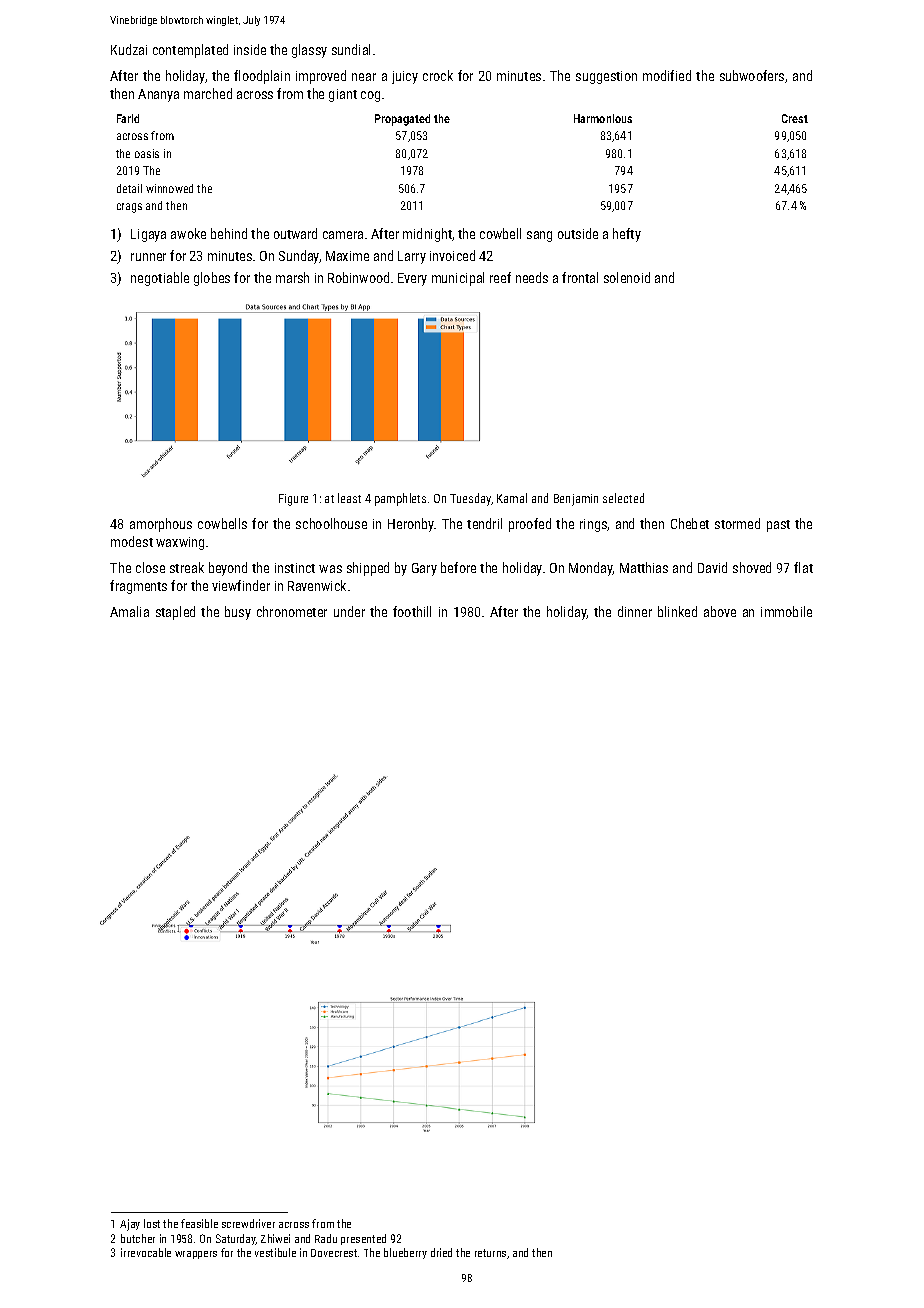 The height and width of the page is (1308, 924). Describe the element at coordinates (458, 279) in the page. I see `municipal` at that location.
